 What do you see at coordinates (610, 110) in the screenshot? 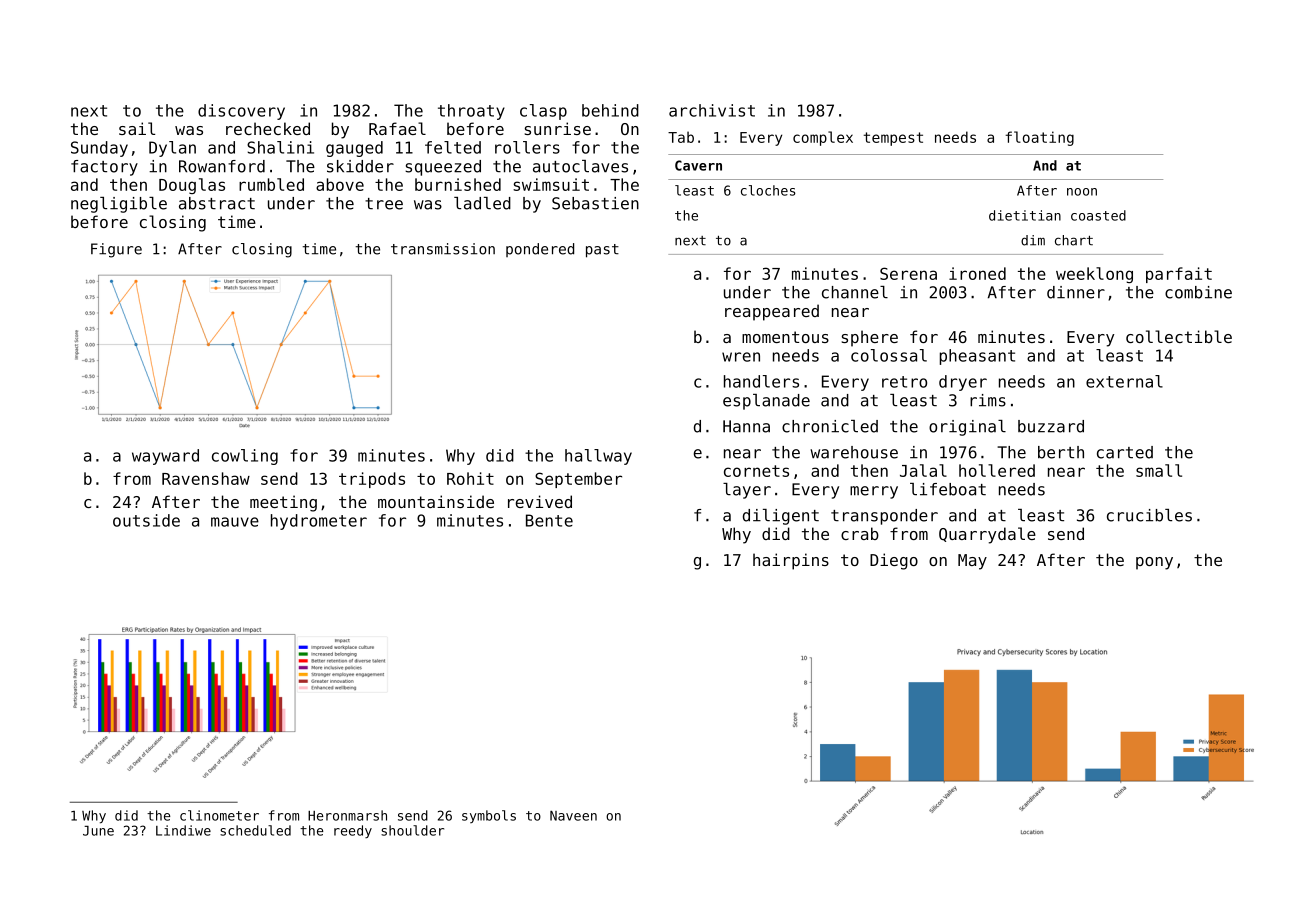
I see `behind` at bounding box center [610, 110].
